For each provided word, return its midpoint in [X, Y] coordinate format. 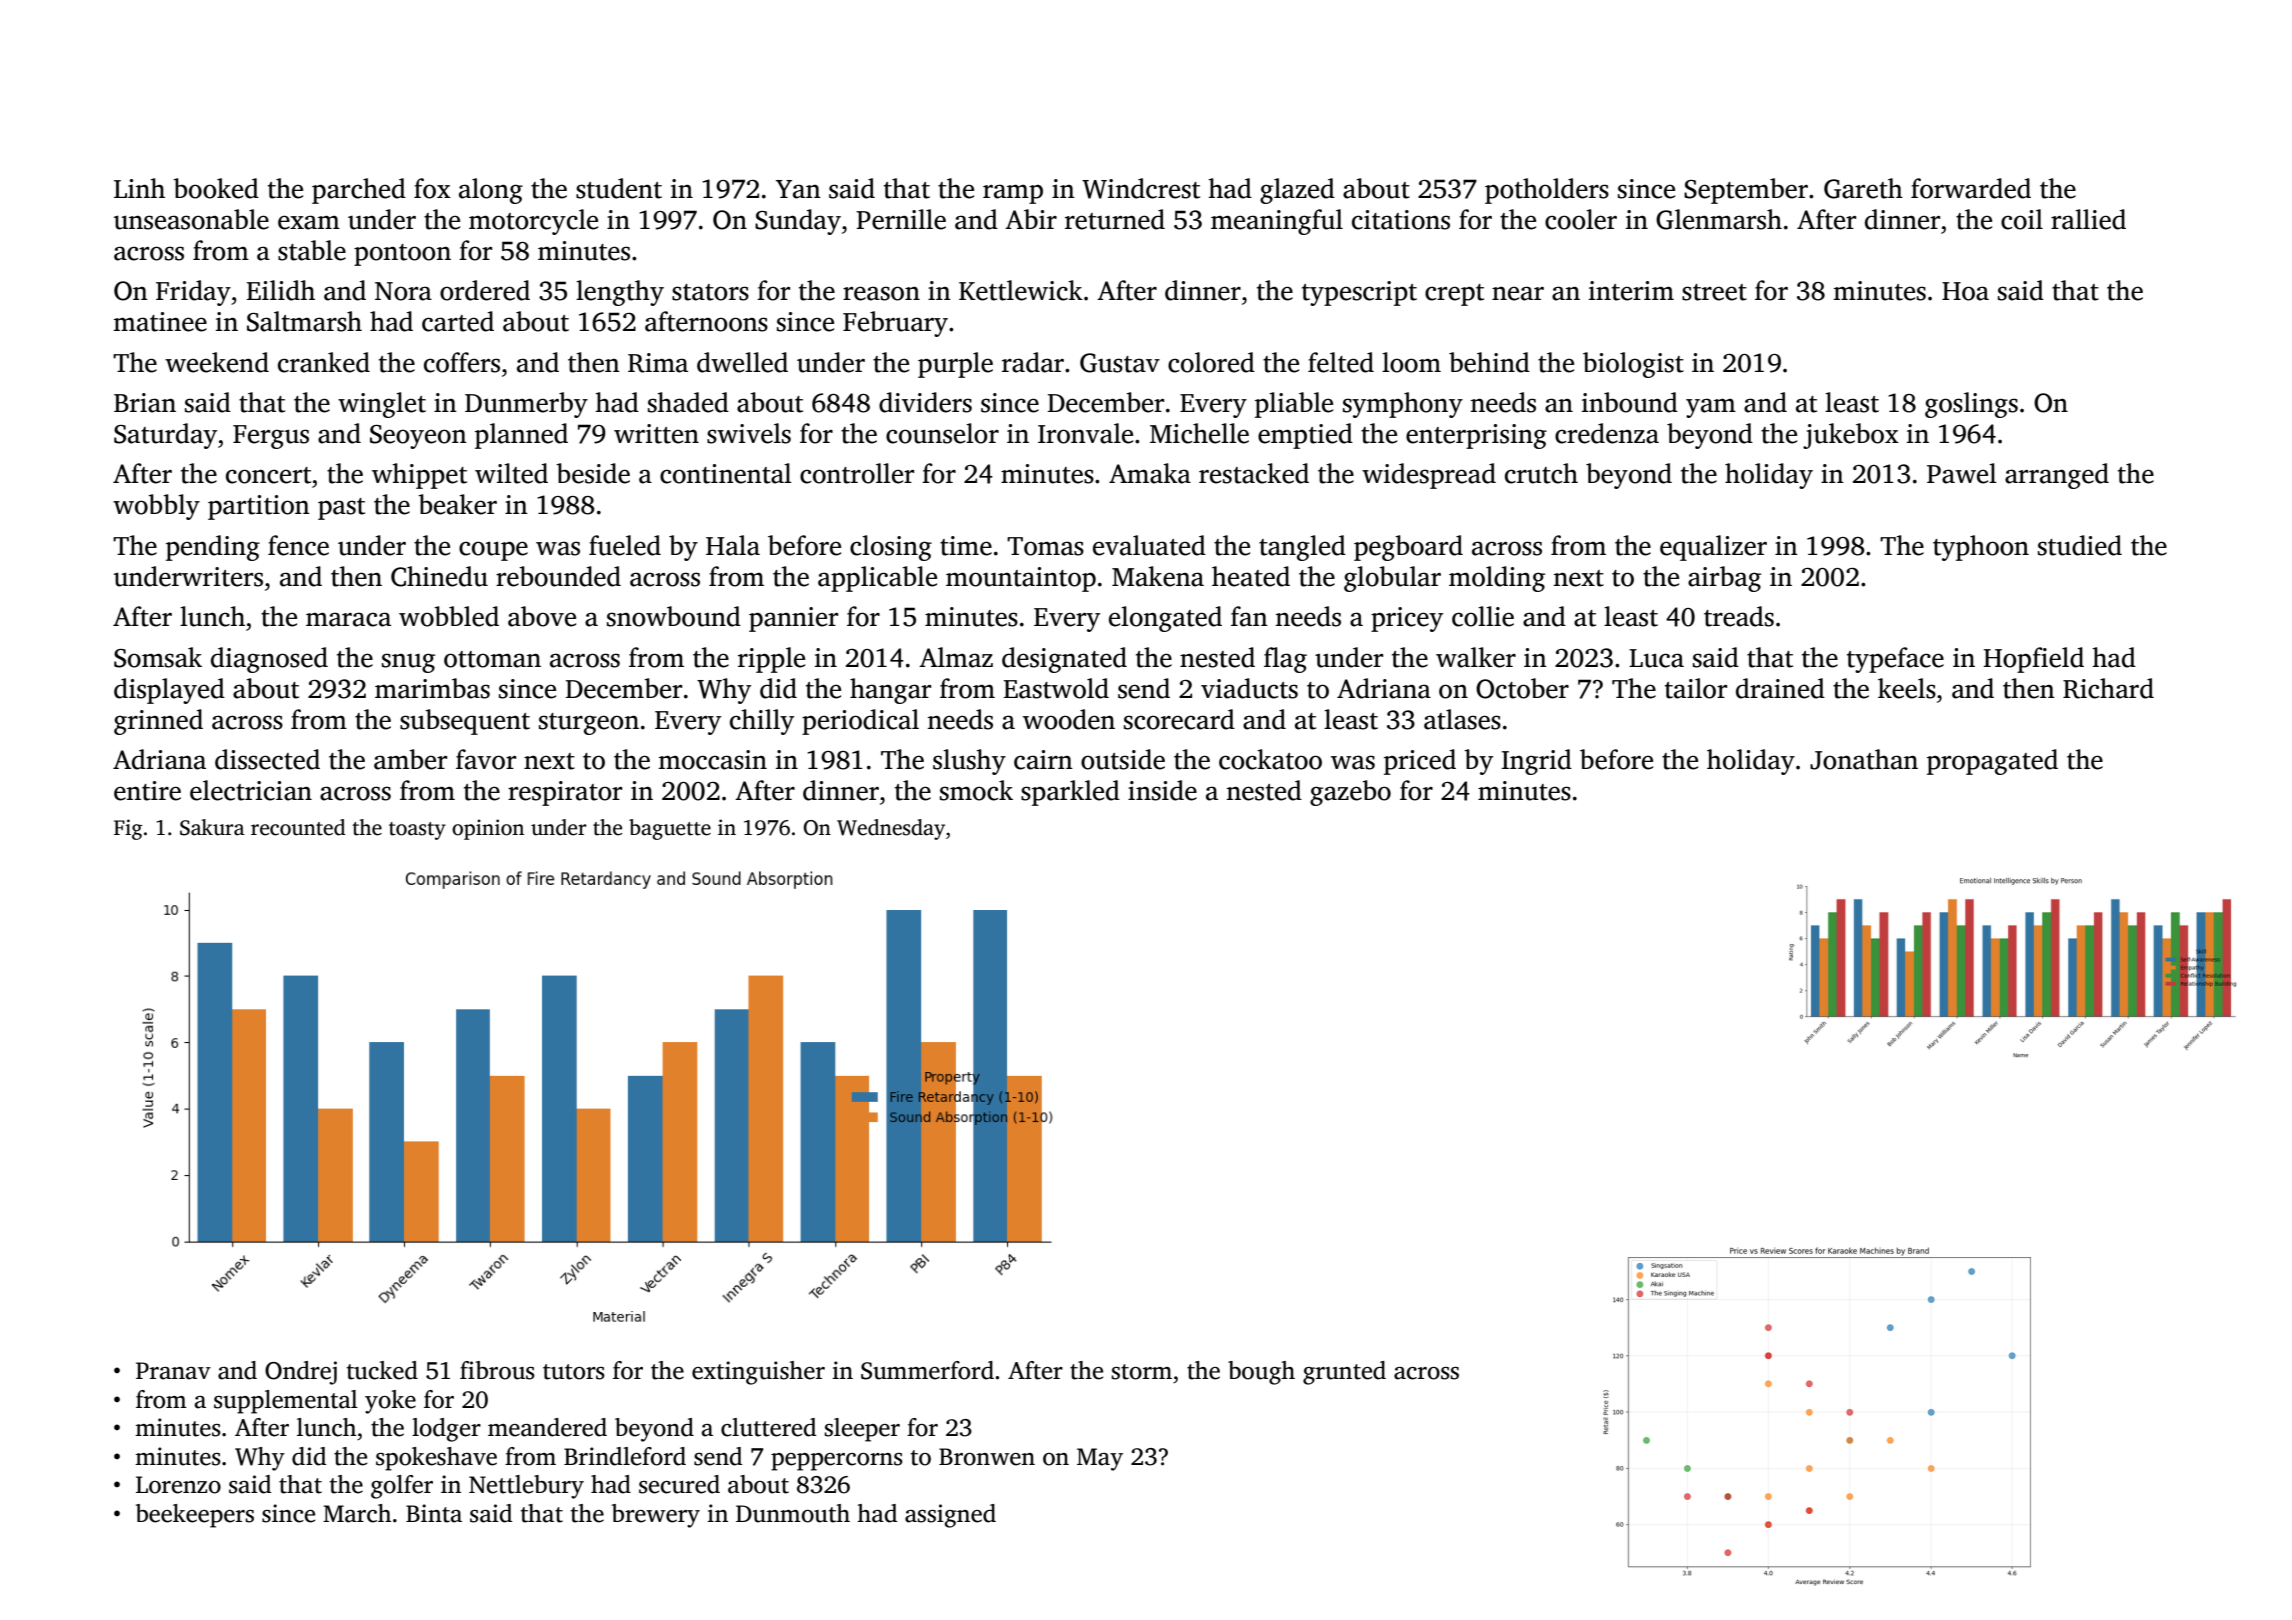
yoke [390, 1402]
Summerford [927, 1370]
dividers [925, 402]
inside [1162, 790]
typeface [1895, 660]
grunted [1344, 1373]
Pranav [173, 1371]
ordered [485, 290]
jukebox [1851, 436]
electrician [251, 790]
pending [213, 548]
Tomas [1045, 546]
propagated [1992, 762]
